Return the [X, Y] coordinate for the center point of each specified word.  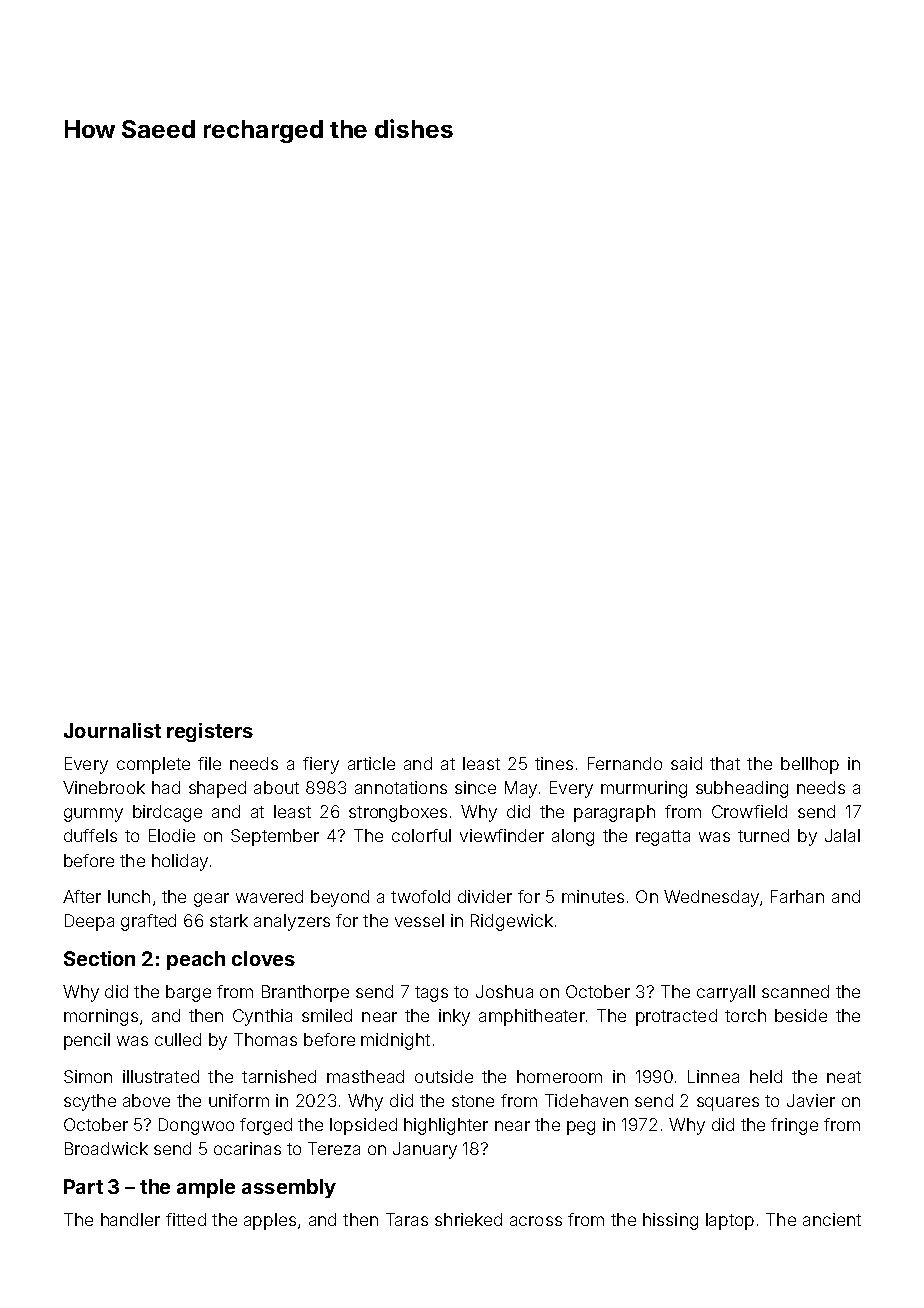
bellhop [810, 765]
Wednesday [711, 898]
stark [229, 920]
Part [83, 1186]
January [425, 1150]
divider [485, 896]
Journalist [112, 730]
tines [554, 763]
